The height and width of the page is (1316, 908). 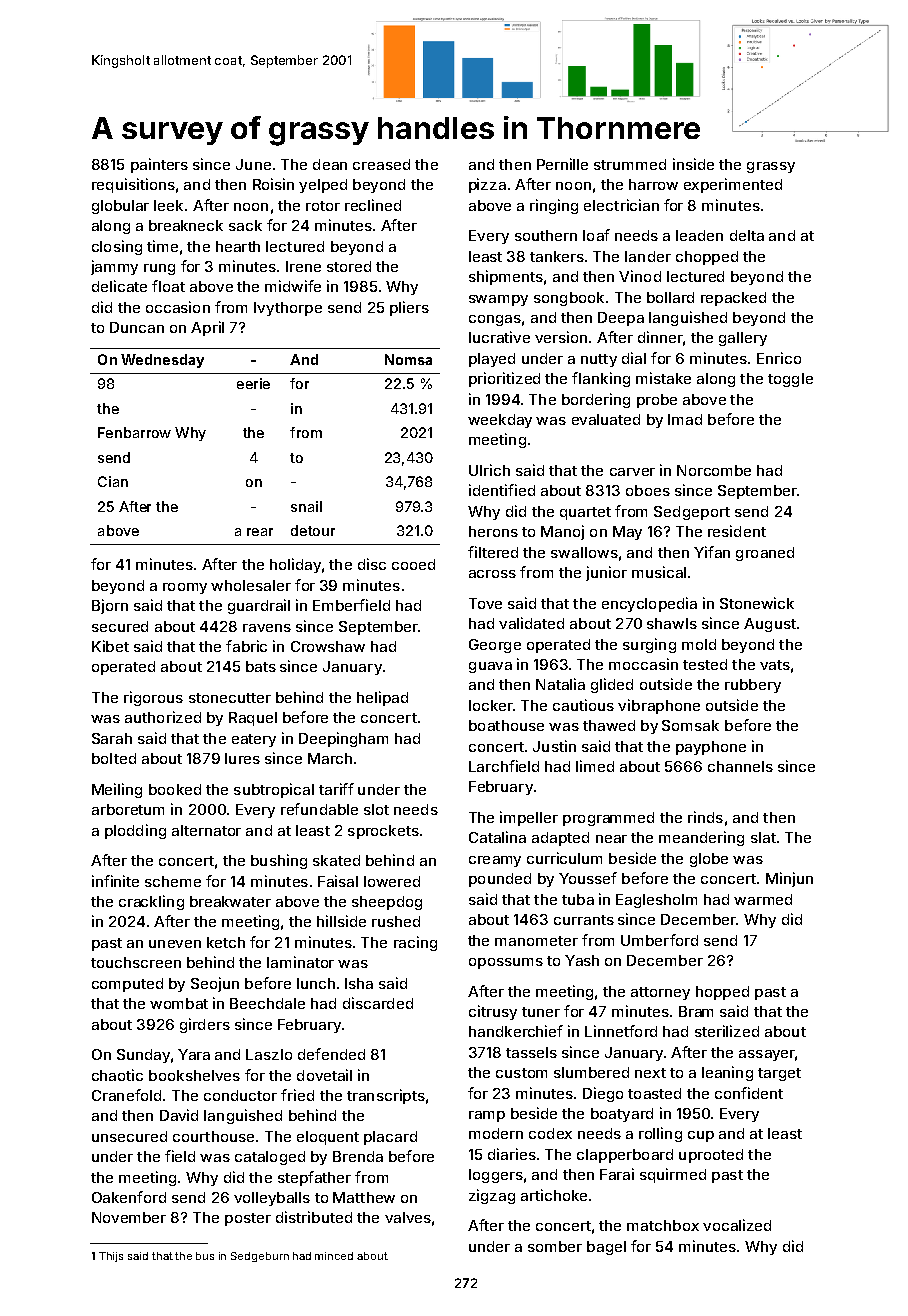 I want to click on inside, so click(x=693, y=164).
